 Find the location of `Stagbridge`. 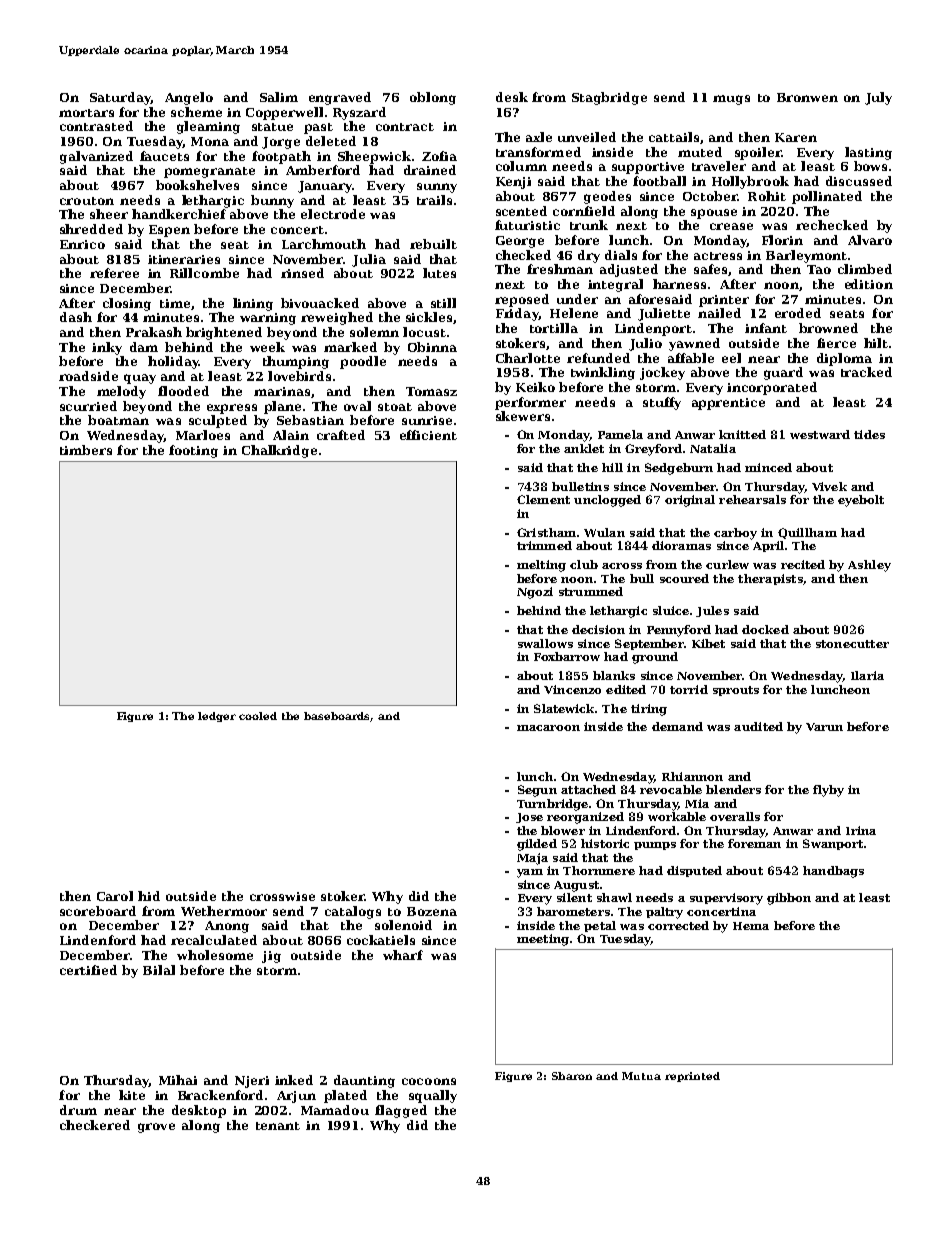

Stagbridge is located at coordinates (609, 98).
